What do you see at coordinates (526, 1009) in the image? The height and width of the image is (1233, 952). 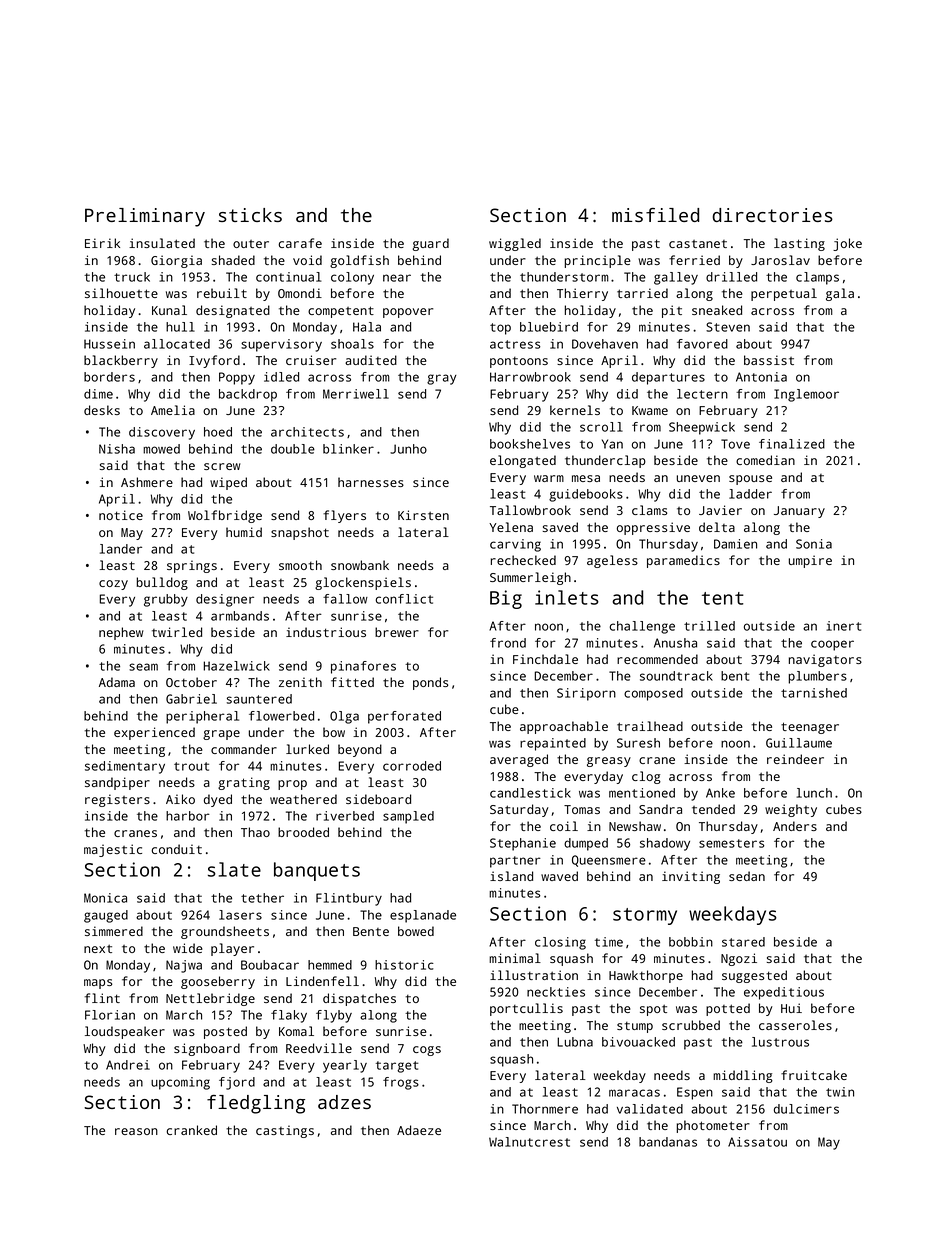 I see `portcullis` at bounding box center [526, 1009].
